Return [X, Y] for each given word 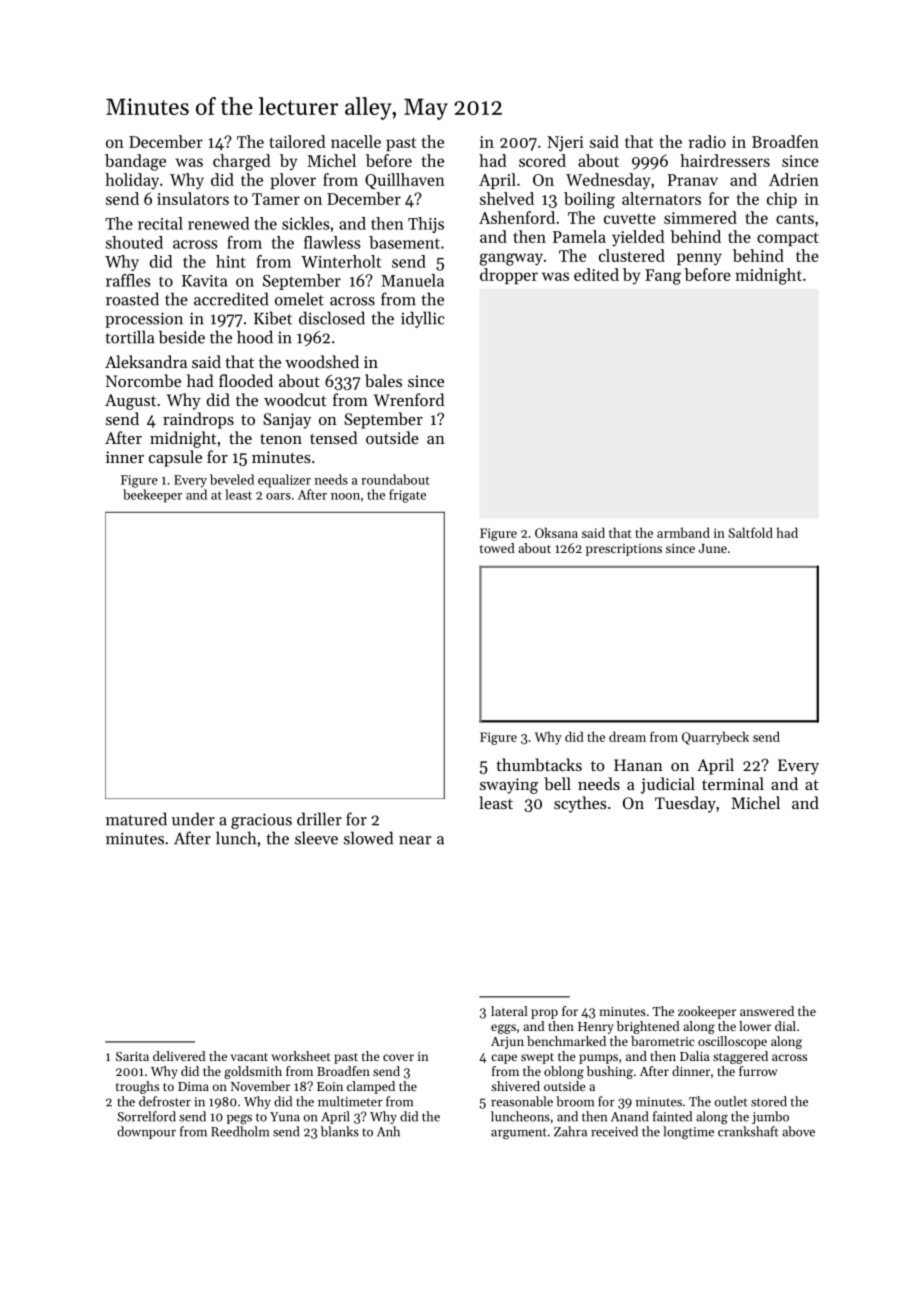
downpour [146, 1132]
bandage [135, 162]
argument [519, 1134]
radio [707, 141]
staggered [740, 1057]
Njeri [565, 144]
